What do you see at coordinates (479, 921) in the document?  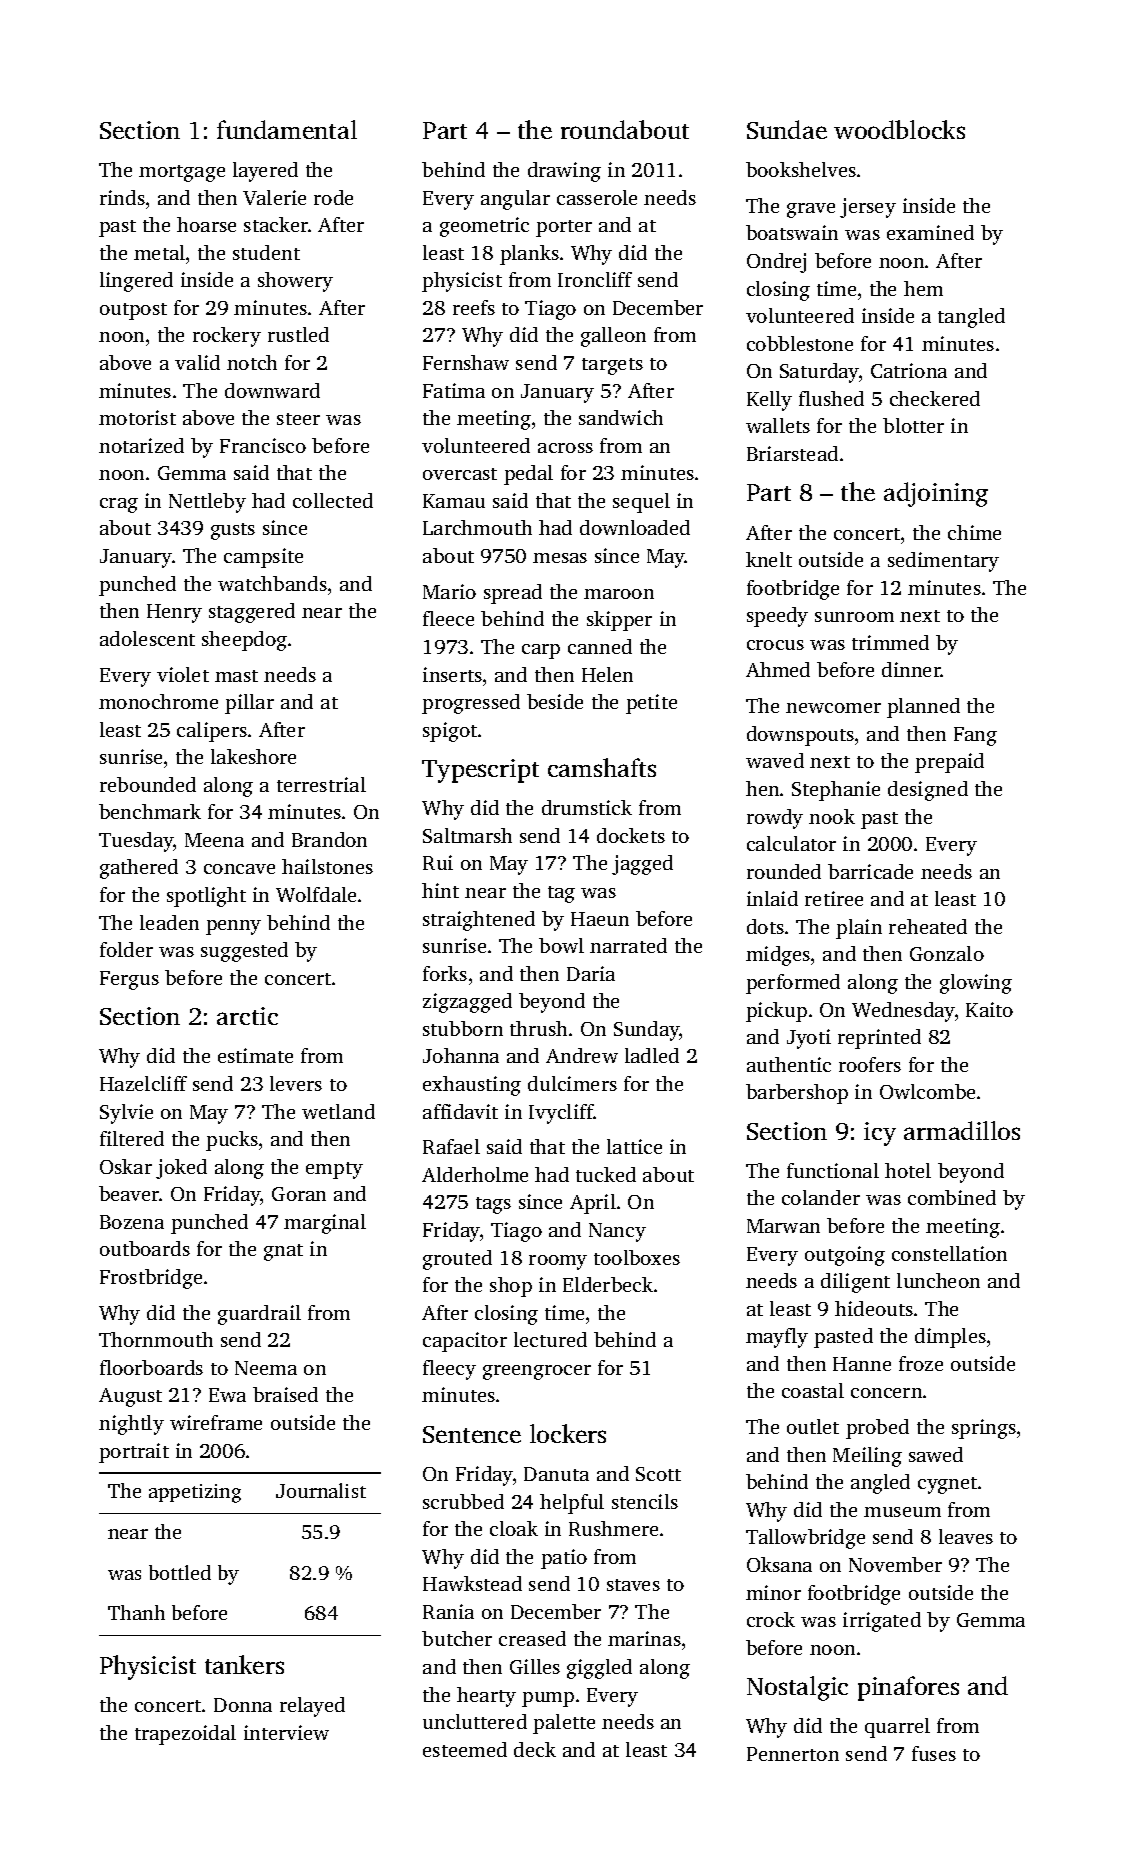 I see `straightened` at bounding box center [479, 921].
